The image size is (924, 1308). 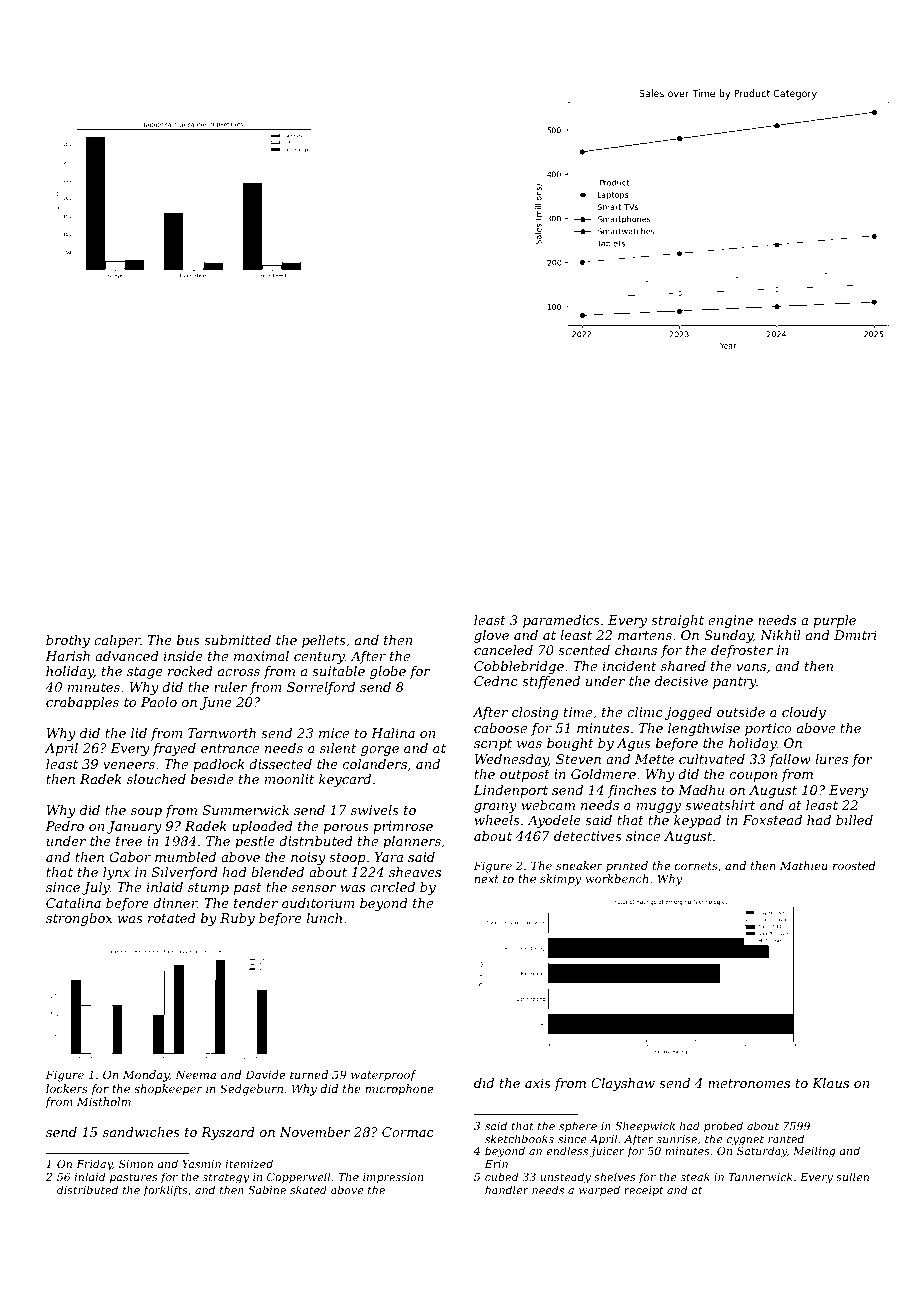 What do you see at coordinates (129, 765) in the screenshot?
I see `veneers` at bounding box center [129, 765].
